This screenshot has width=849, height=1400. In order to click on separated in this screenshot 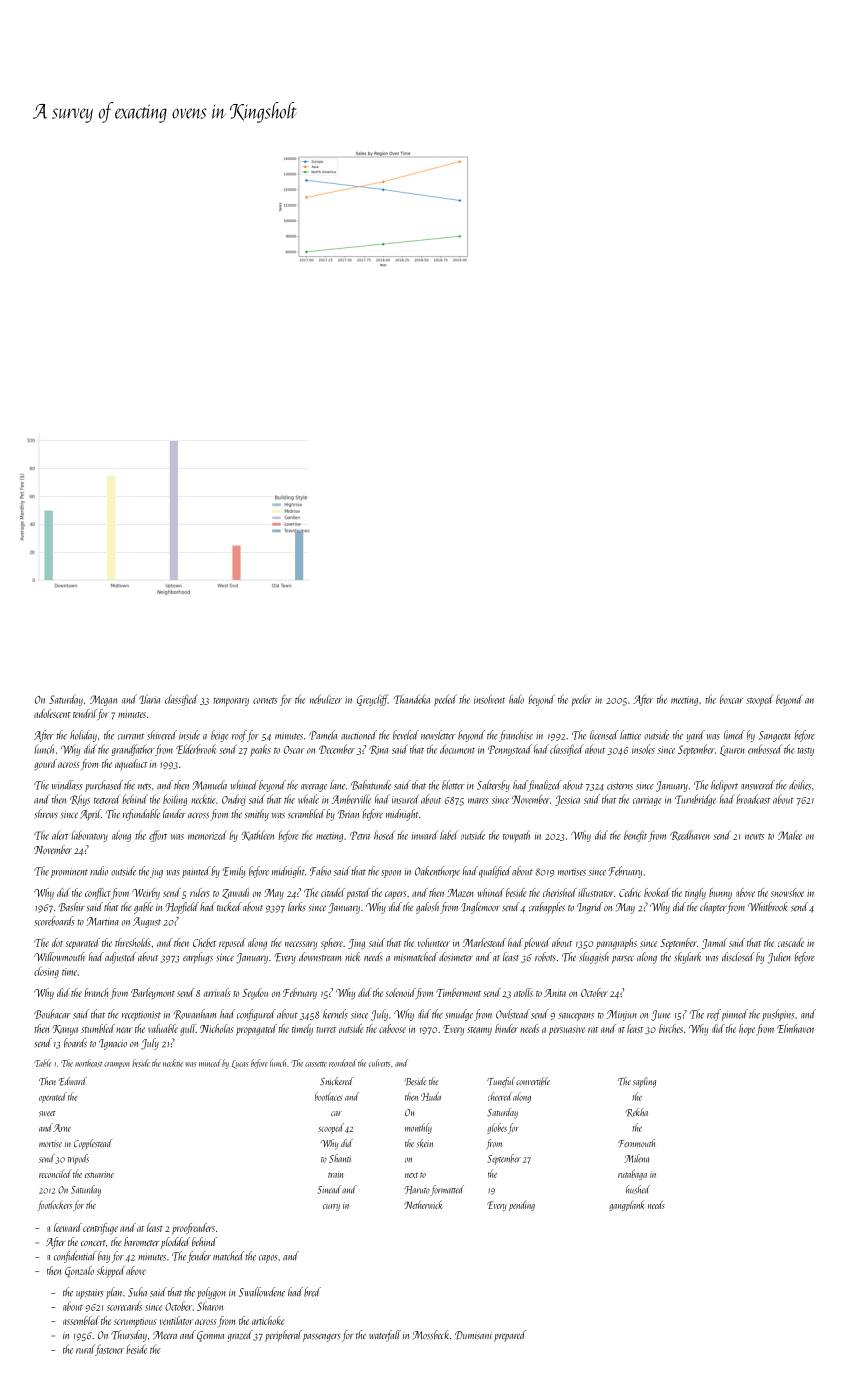, I will do `click(82, 943)`.
